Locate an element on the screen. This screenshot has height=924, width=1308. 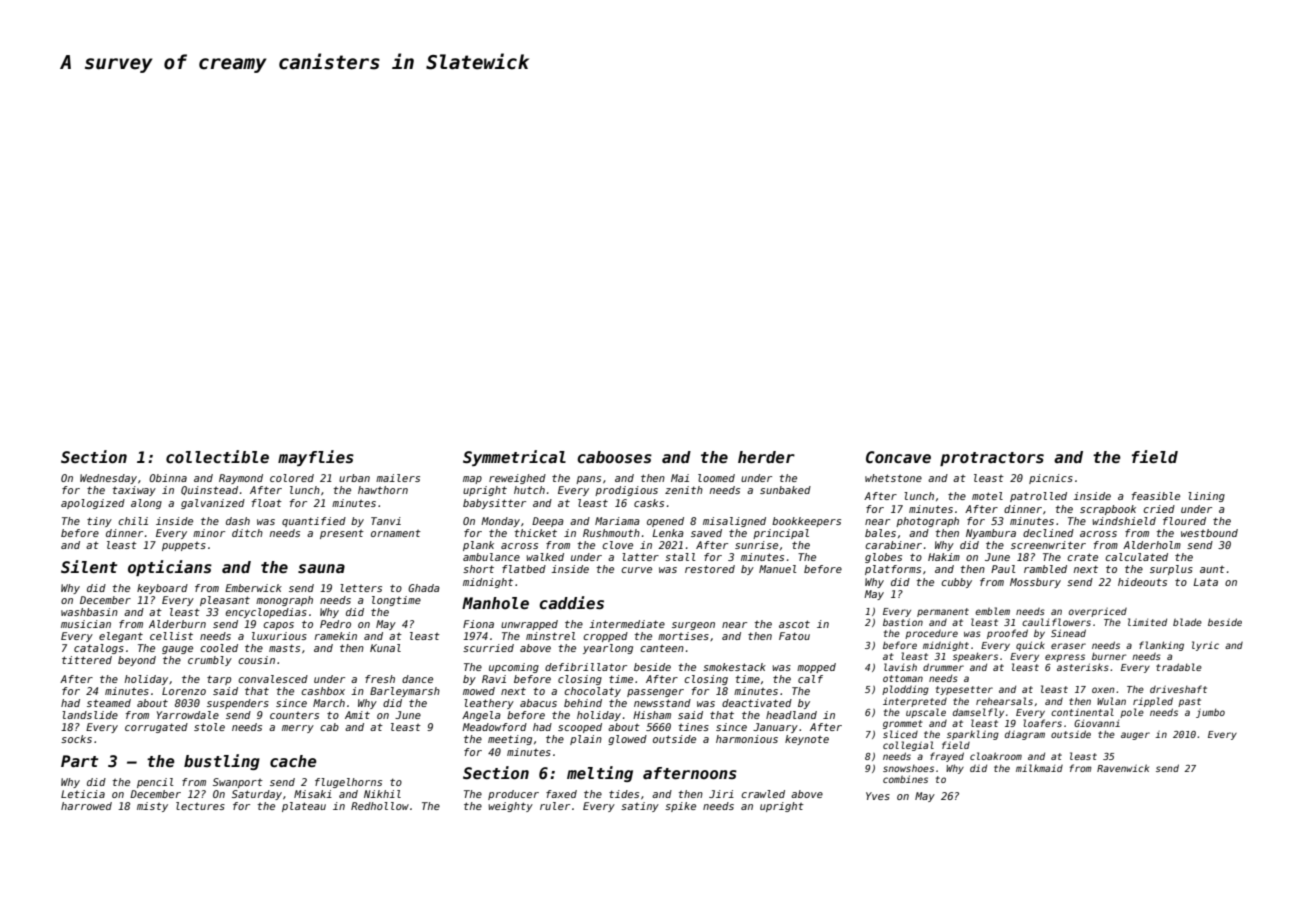
mayflies is located at coordinates (316, 458).
